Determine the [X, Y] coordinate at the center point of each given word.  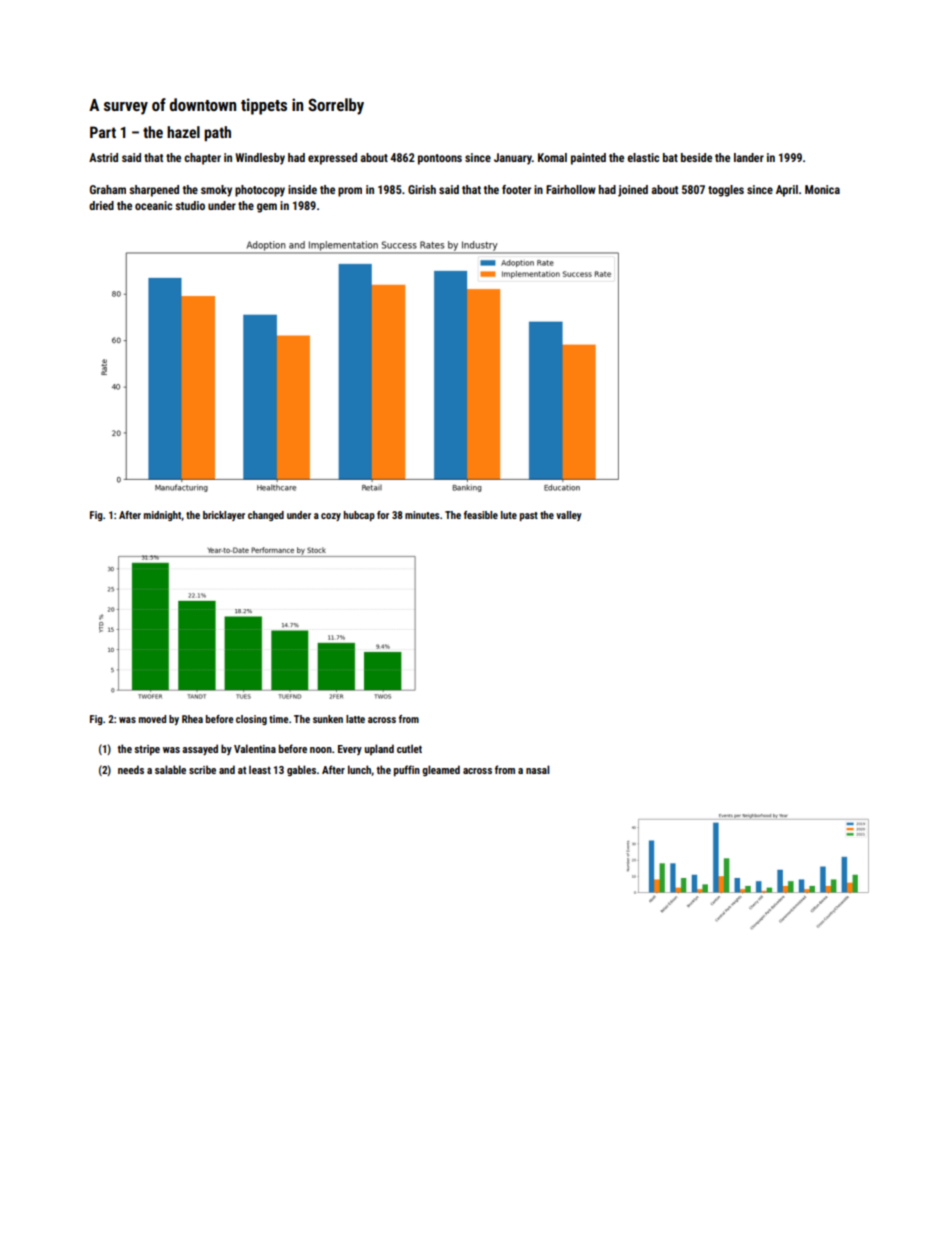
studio [190, 205]
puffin [407, 771]
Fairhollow [571, 189]
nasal [537, 769]
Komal [552, 157]
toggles [726, 191]
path [217, 133]
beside [696, 157]
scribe [202, 769]
